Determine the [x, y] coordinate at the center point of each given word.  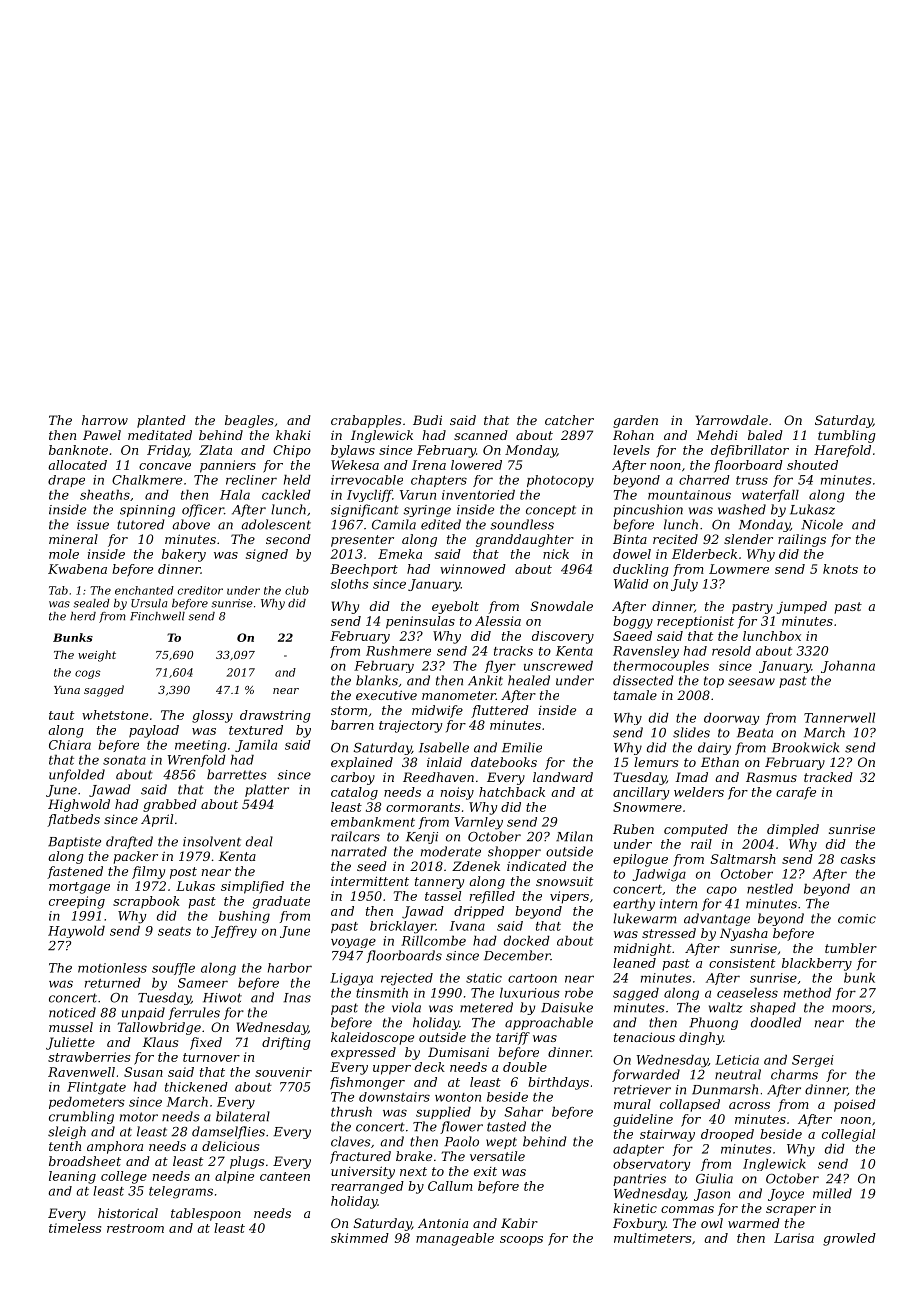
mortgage [79, 888]
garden [635, 421]
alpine [234, 1177]
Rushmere [398, 651]
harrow [105, 420]
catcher [569, 420]
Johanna [848, 667]
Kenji [422, 838]
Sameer [203, 983]
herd [83, 616]
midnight [642, 949]
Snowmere [647, 807]
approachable [549, 1023]
